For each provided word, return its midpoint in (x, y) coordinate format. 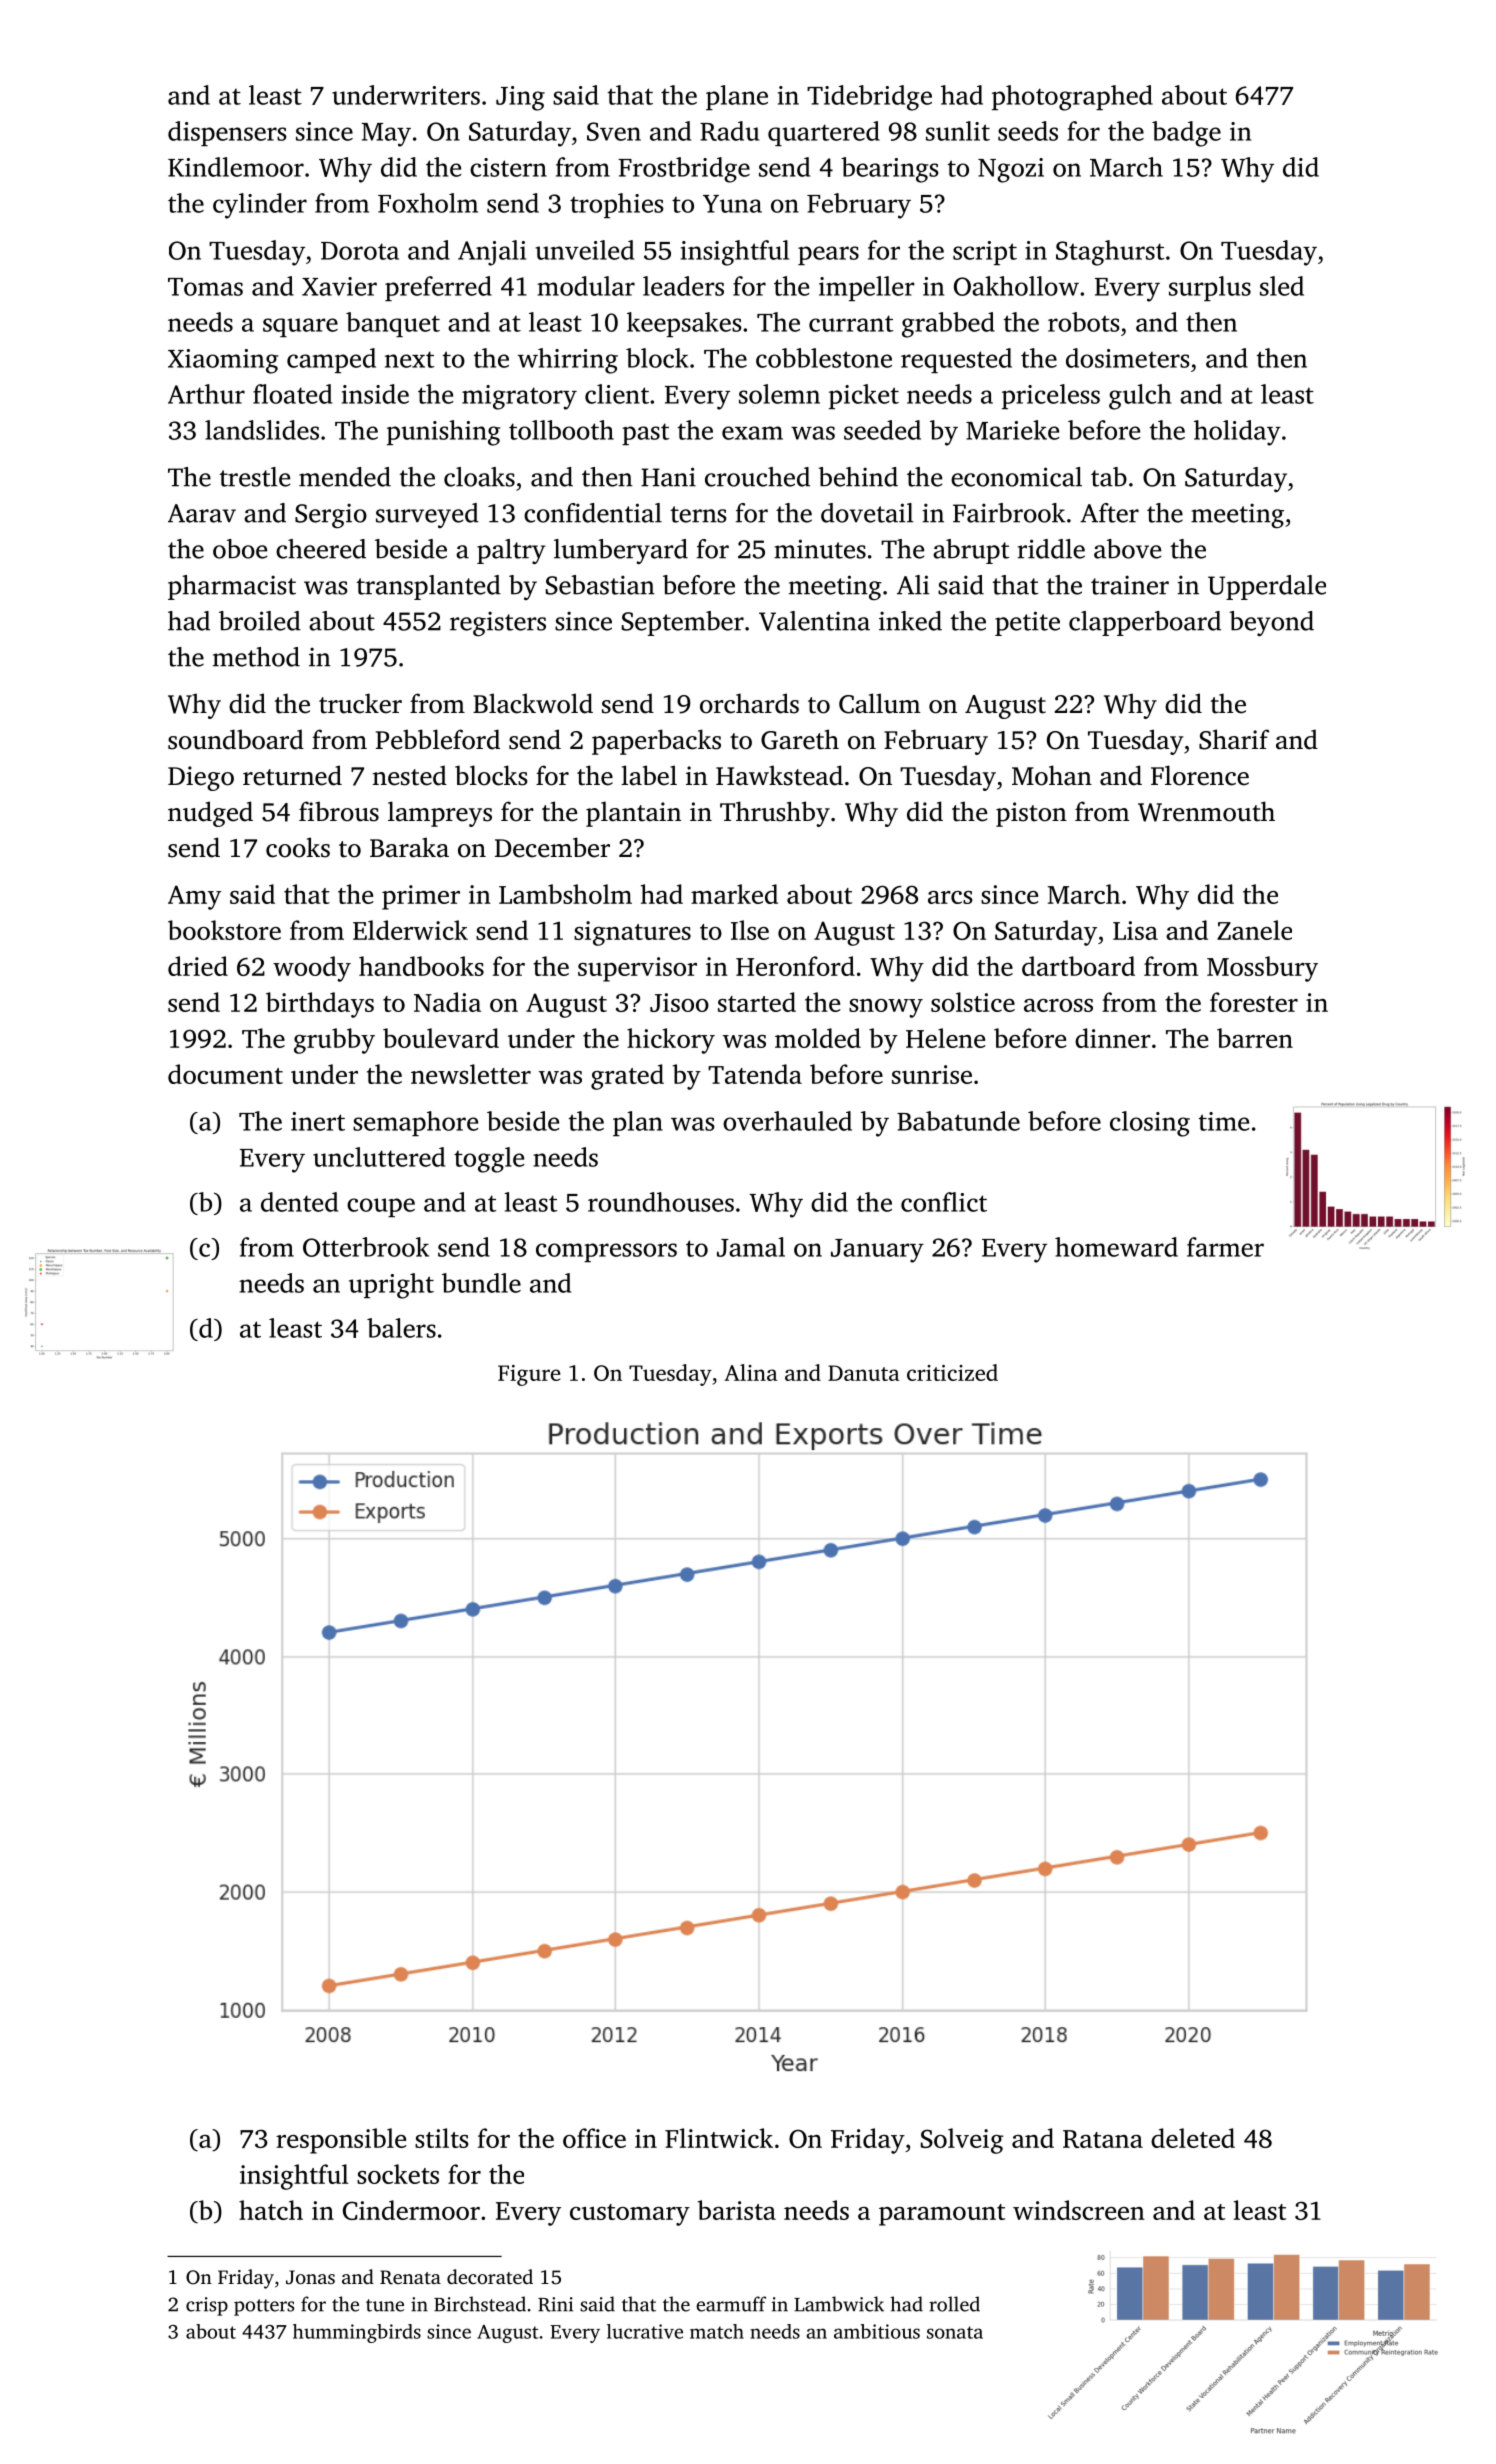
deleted (1193, 2138)
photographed (1072, 98)
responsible (341, 2141)
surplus (1210, 288)
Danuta (864, 1373)
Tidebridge (869, 98)
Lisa (1135, 930)
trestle (254, 477)
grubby (334, 1041)
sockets (398, 2174)
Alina (751, 1372)
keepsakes (684, 324)
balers (401, 1328)
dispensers (227, 133)
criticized (952, 1372)
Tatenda (755, 1074)
